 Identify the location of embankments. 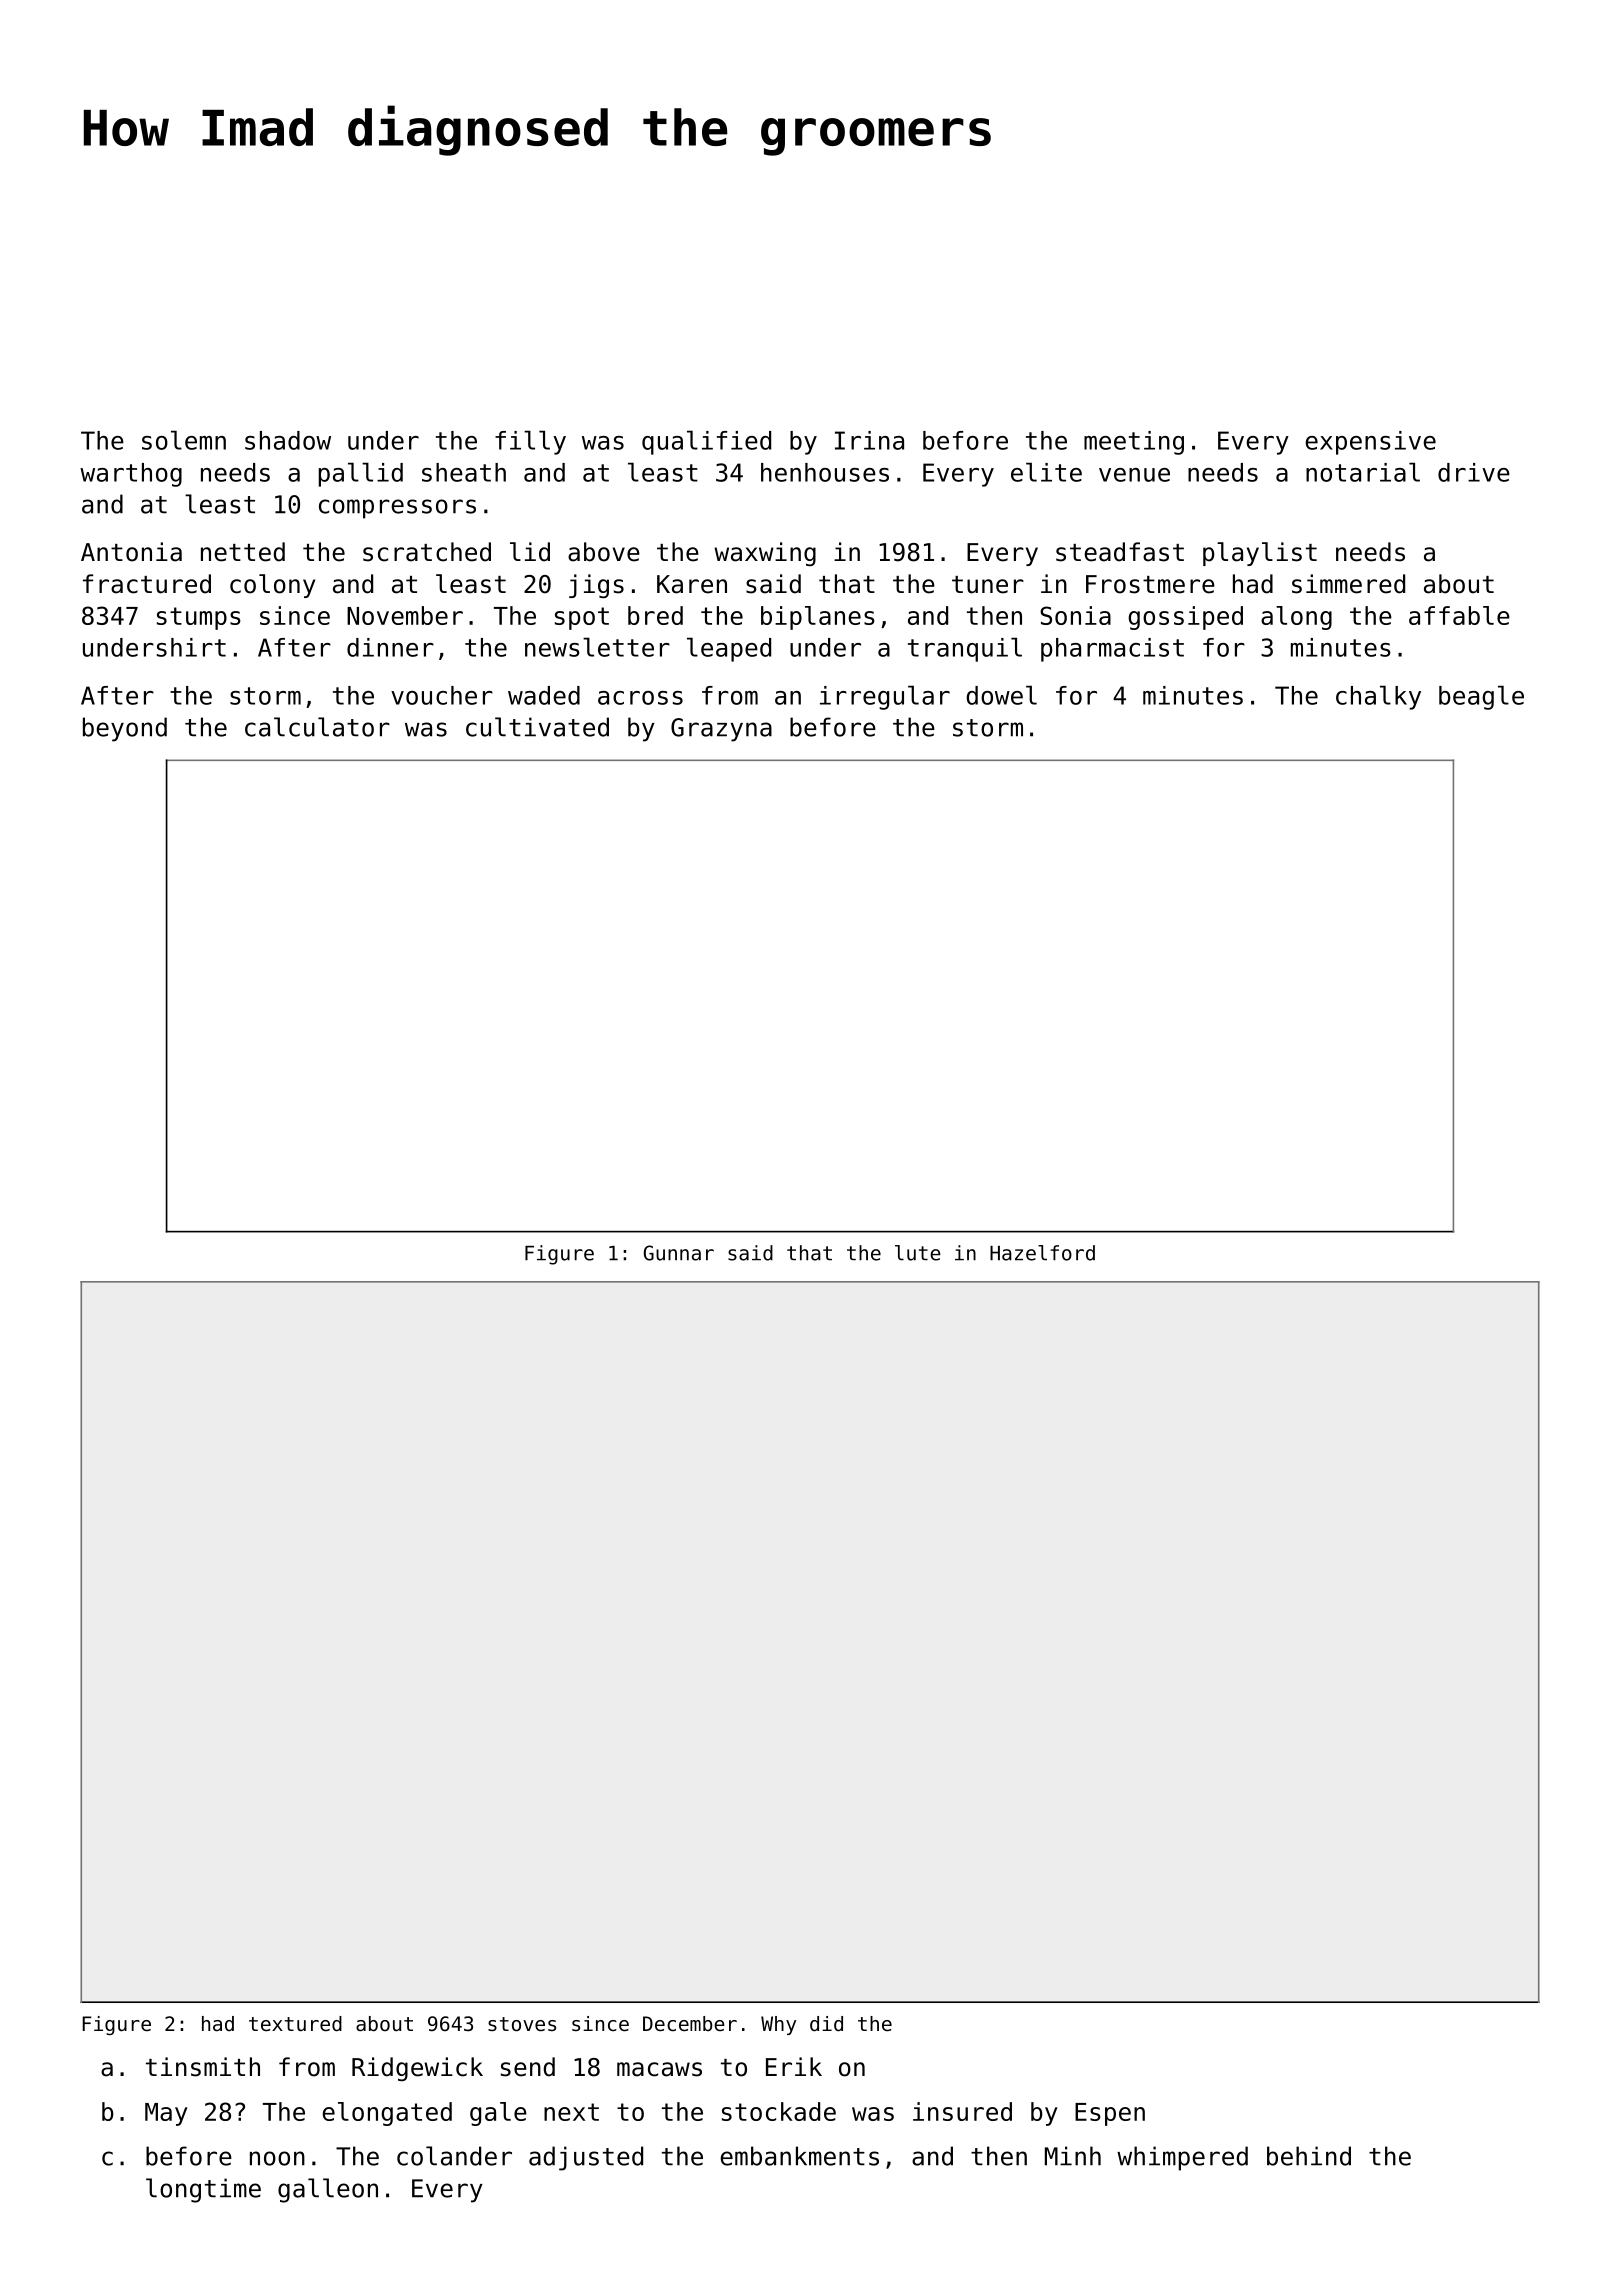
(799, 2156).
